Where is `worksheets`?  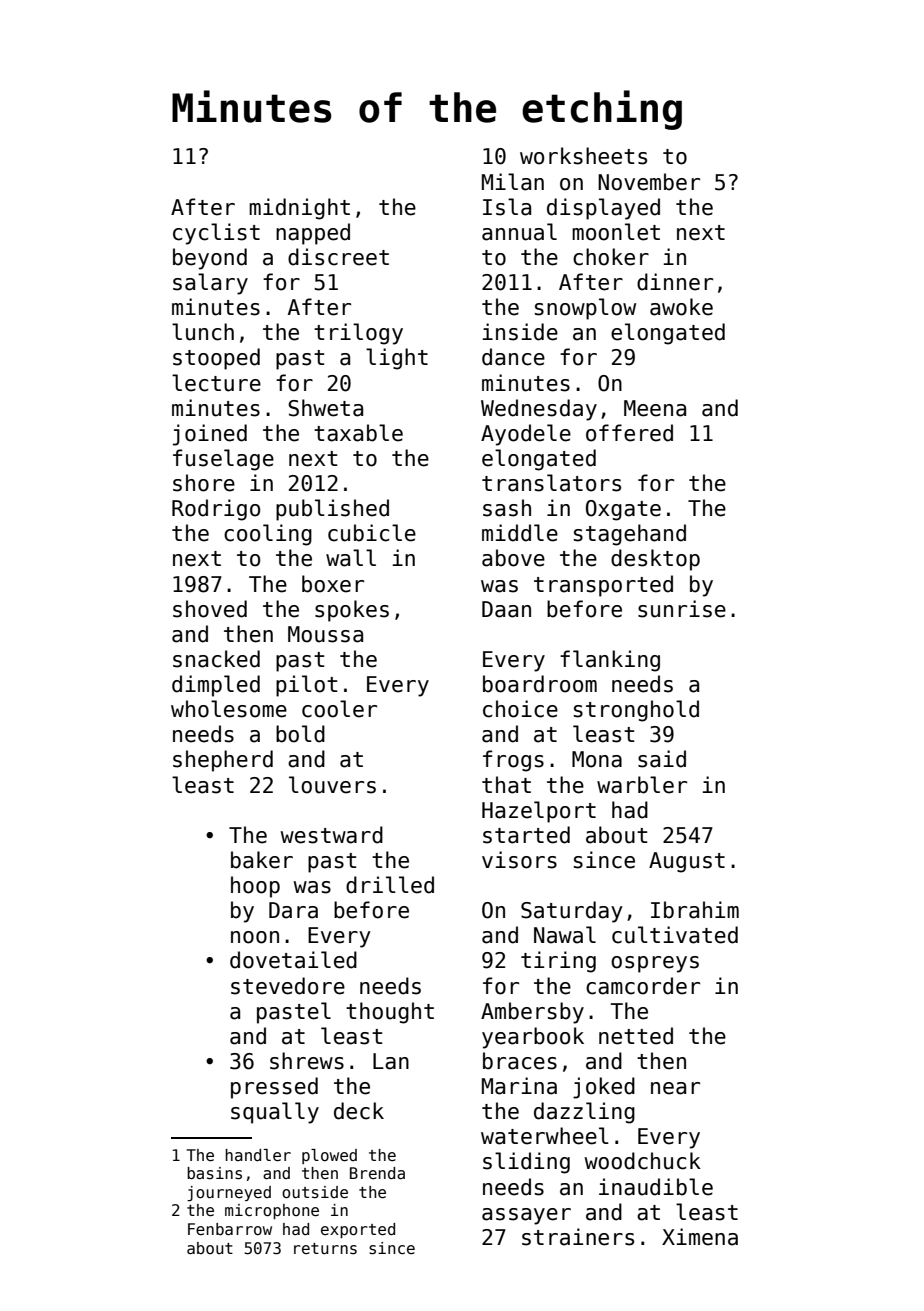
worksheets is located at coordinates (583, 156).
